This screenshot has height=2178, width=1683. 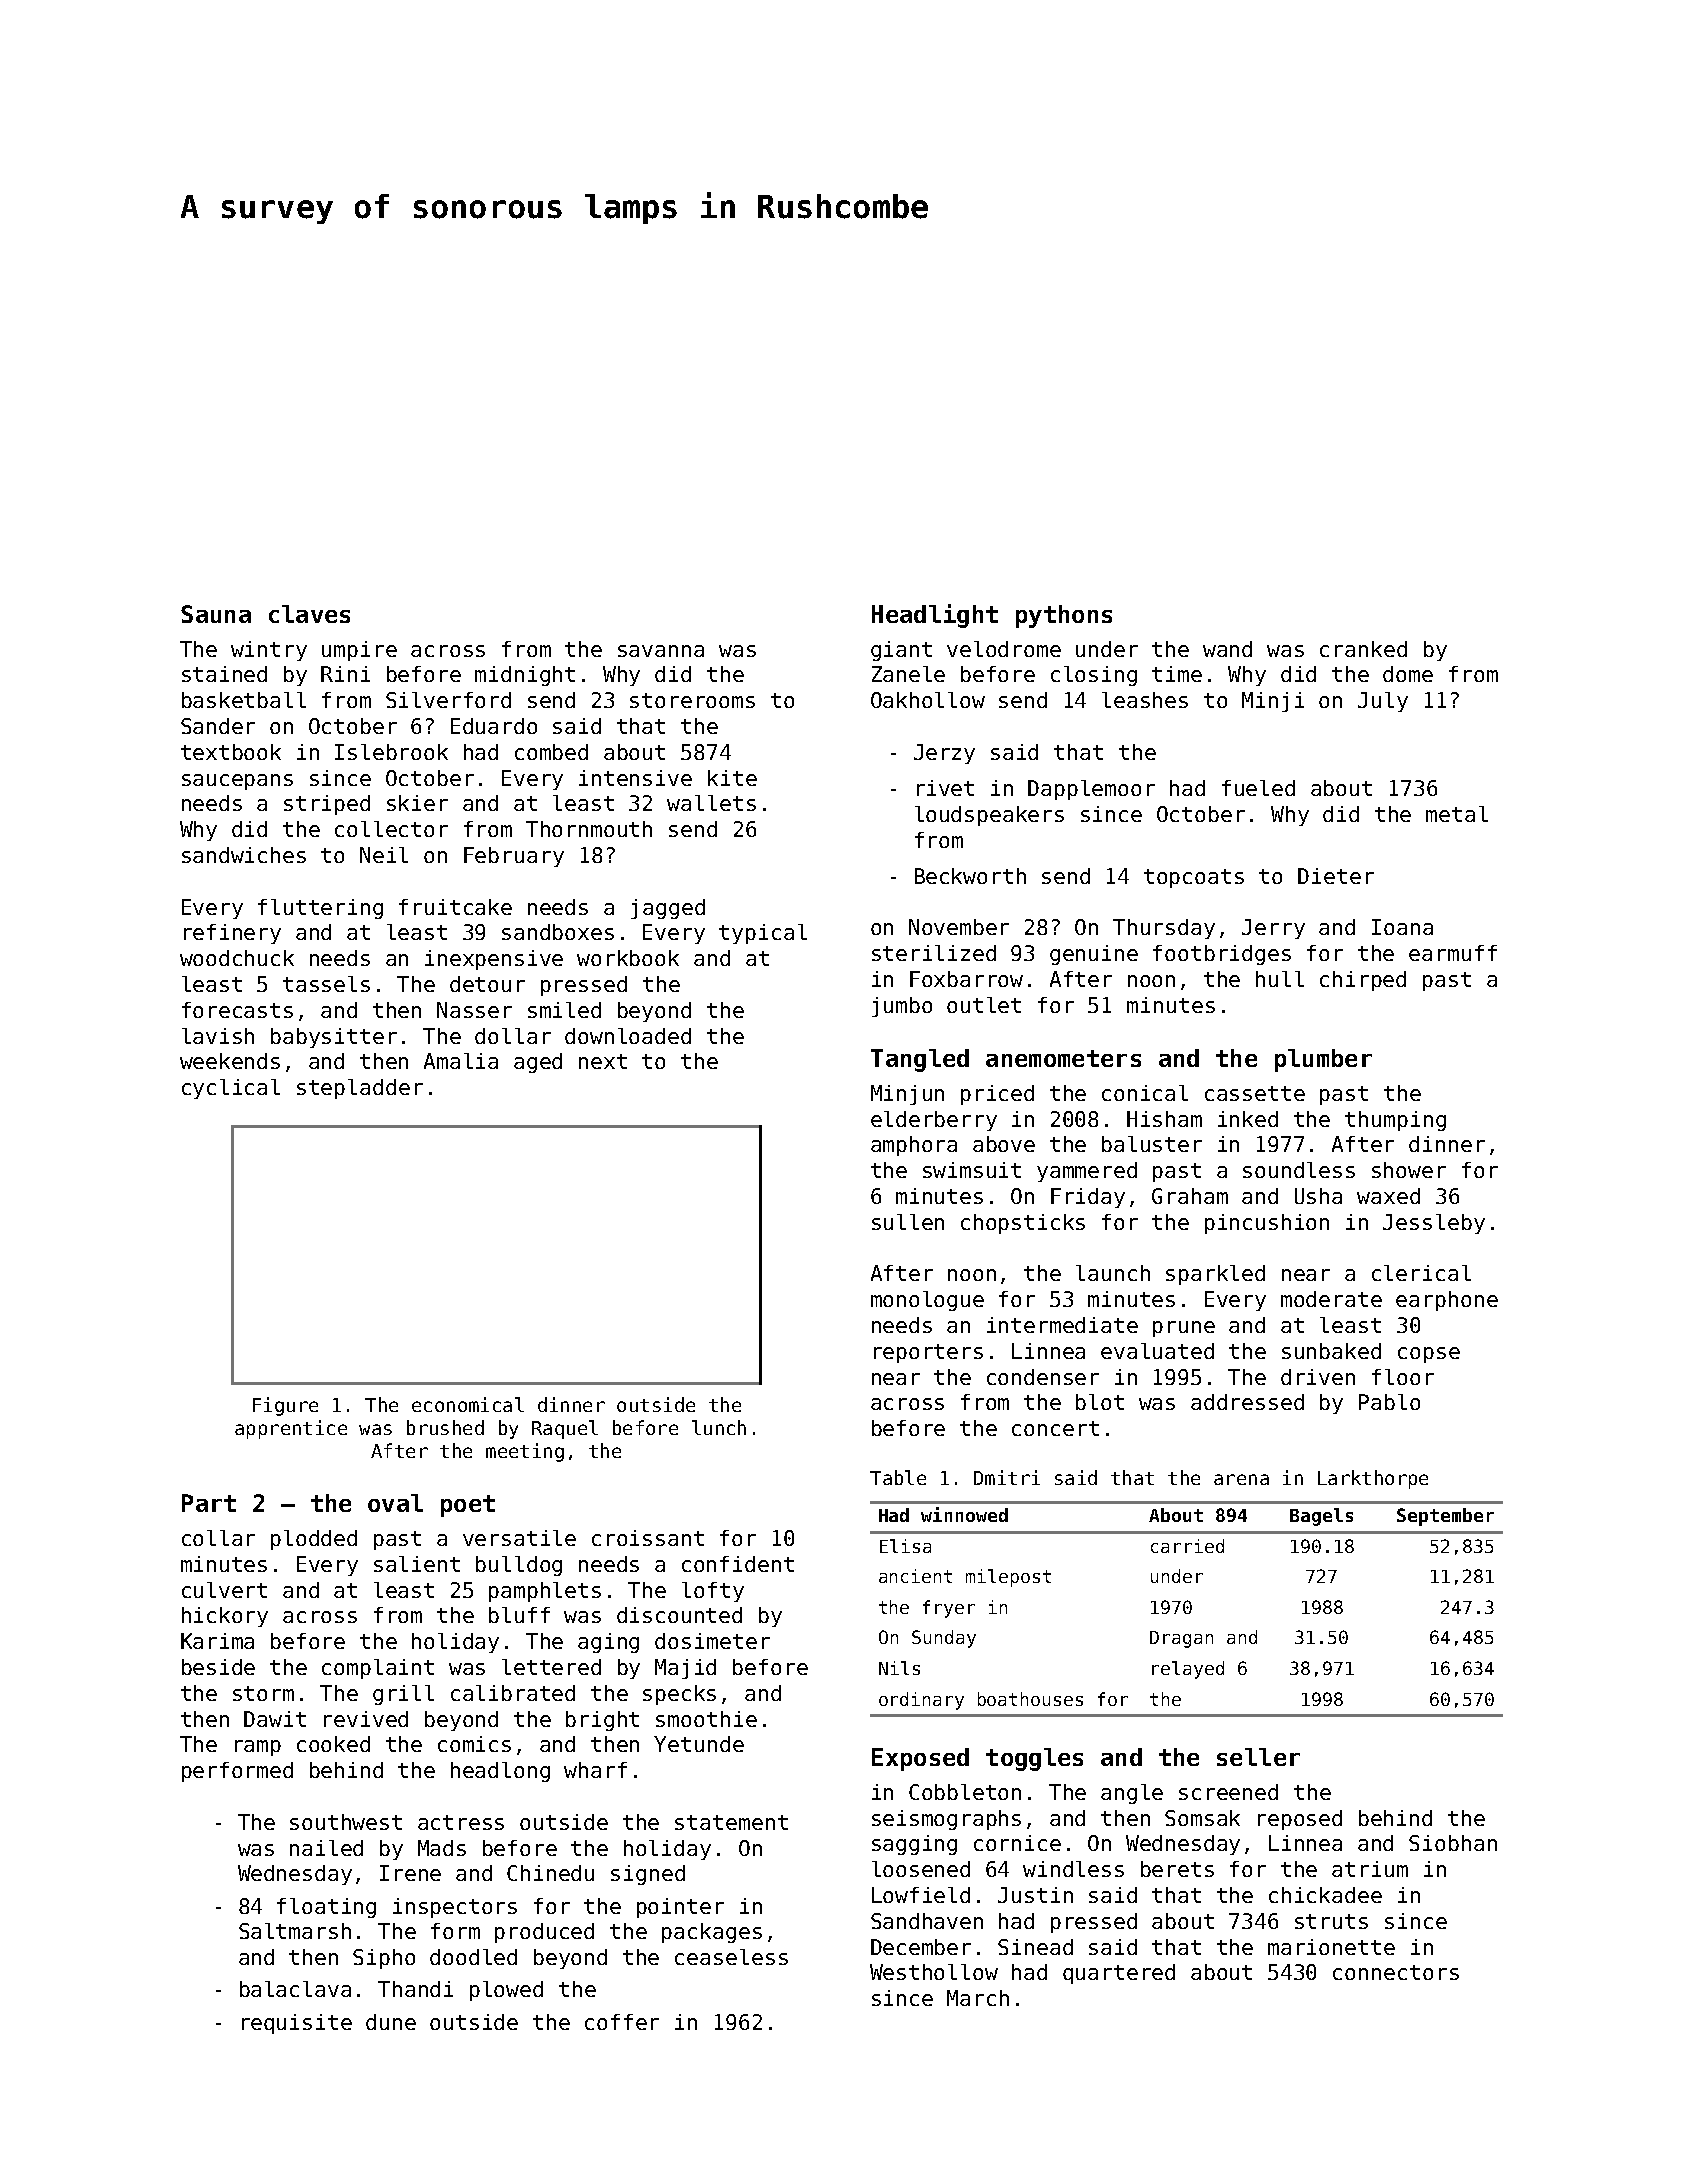 I want to click on Siobhan, so click(x=1453, y=1843).
